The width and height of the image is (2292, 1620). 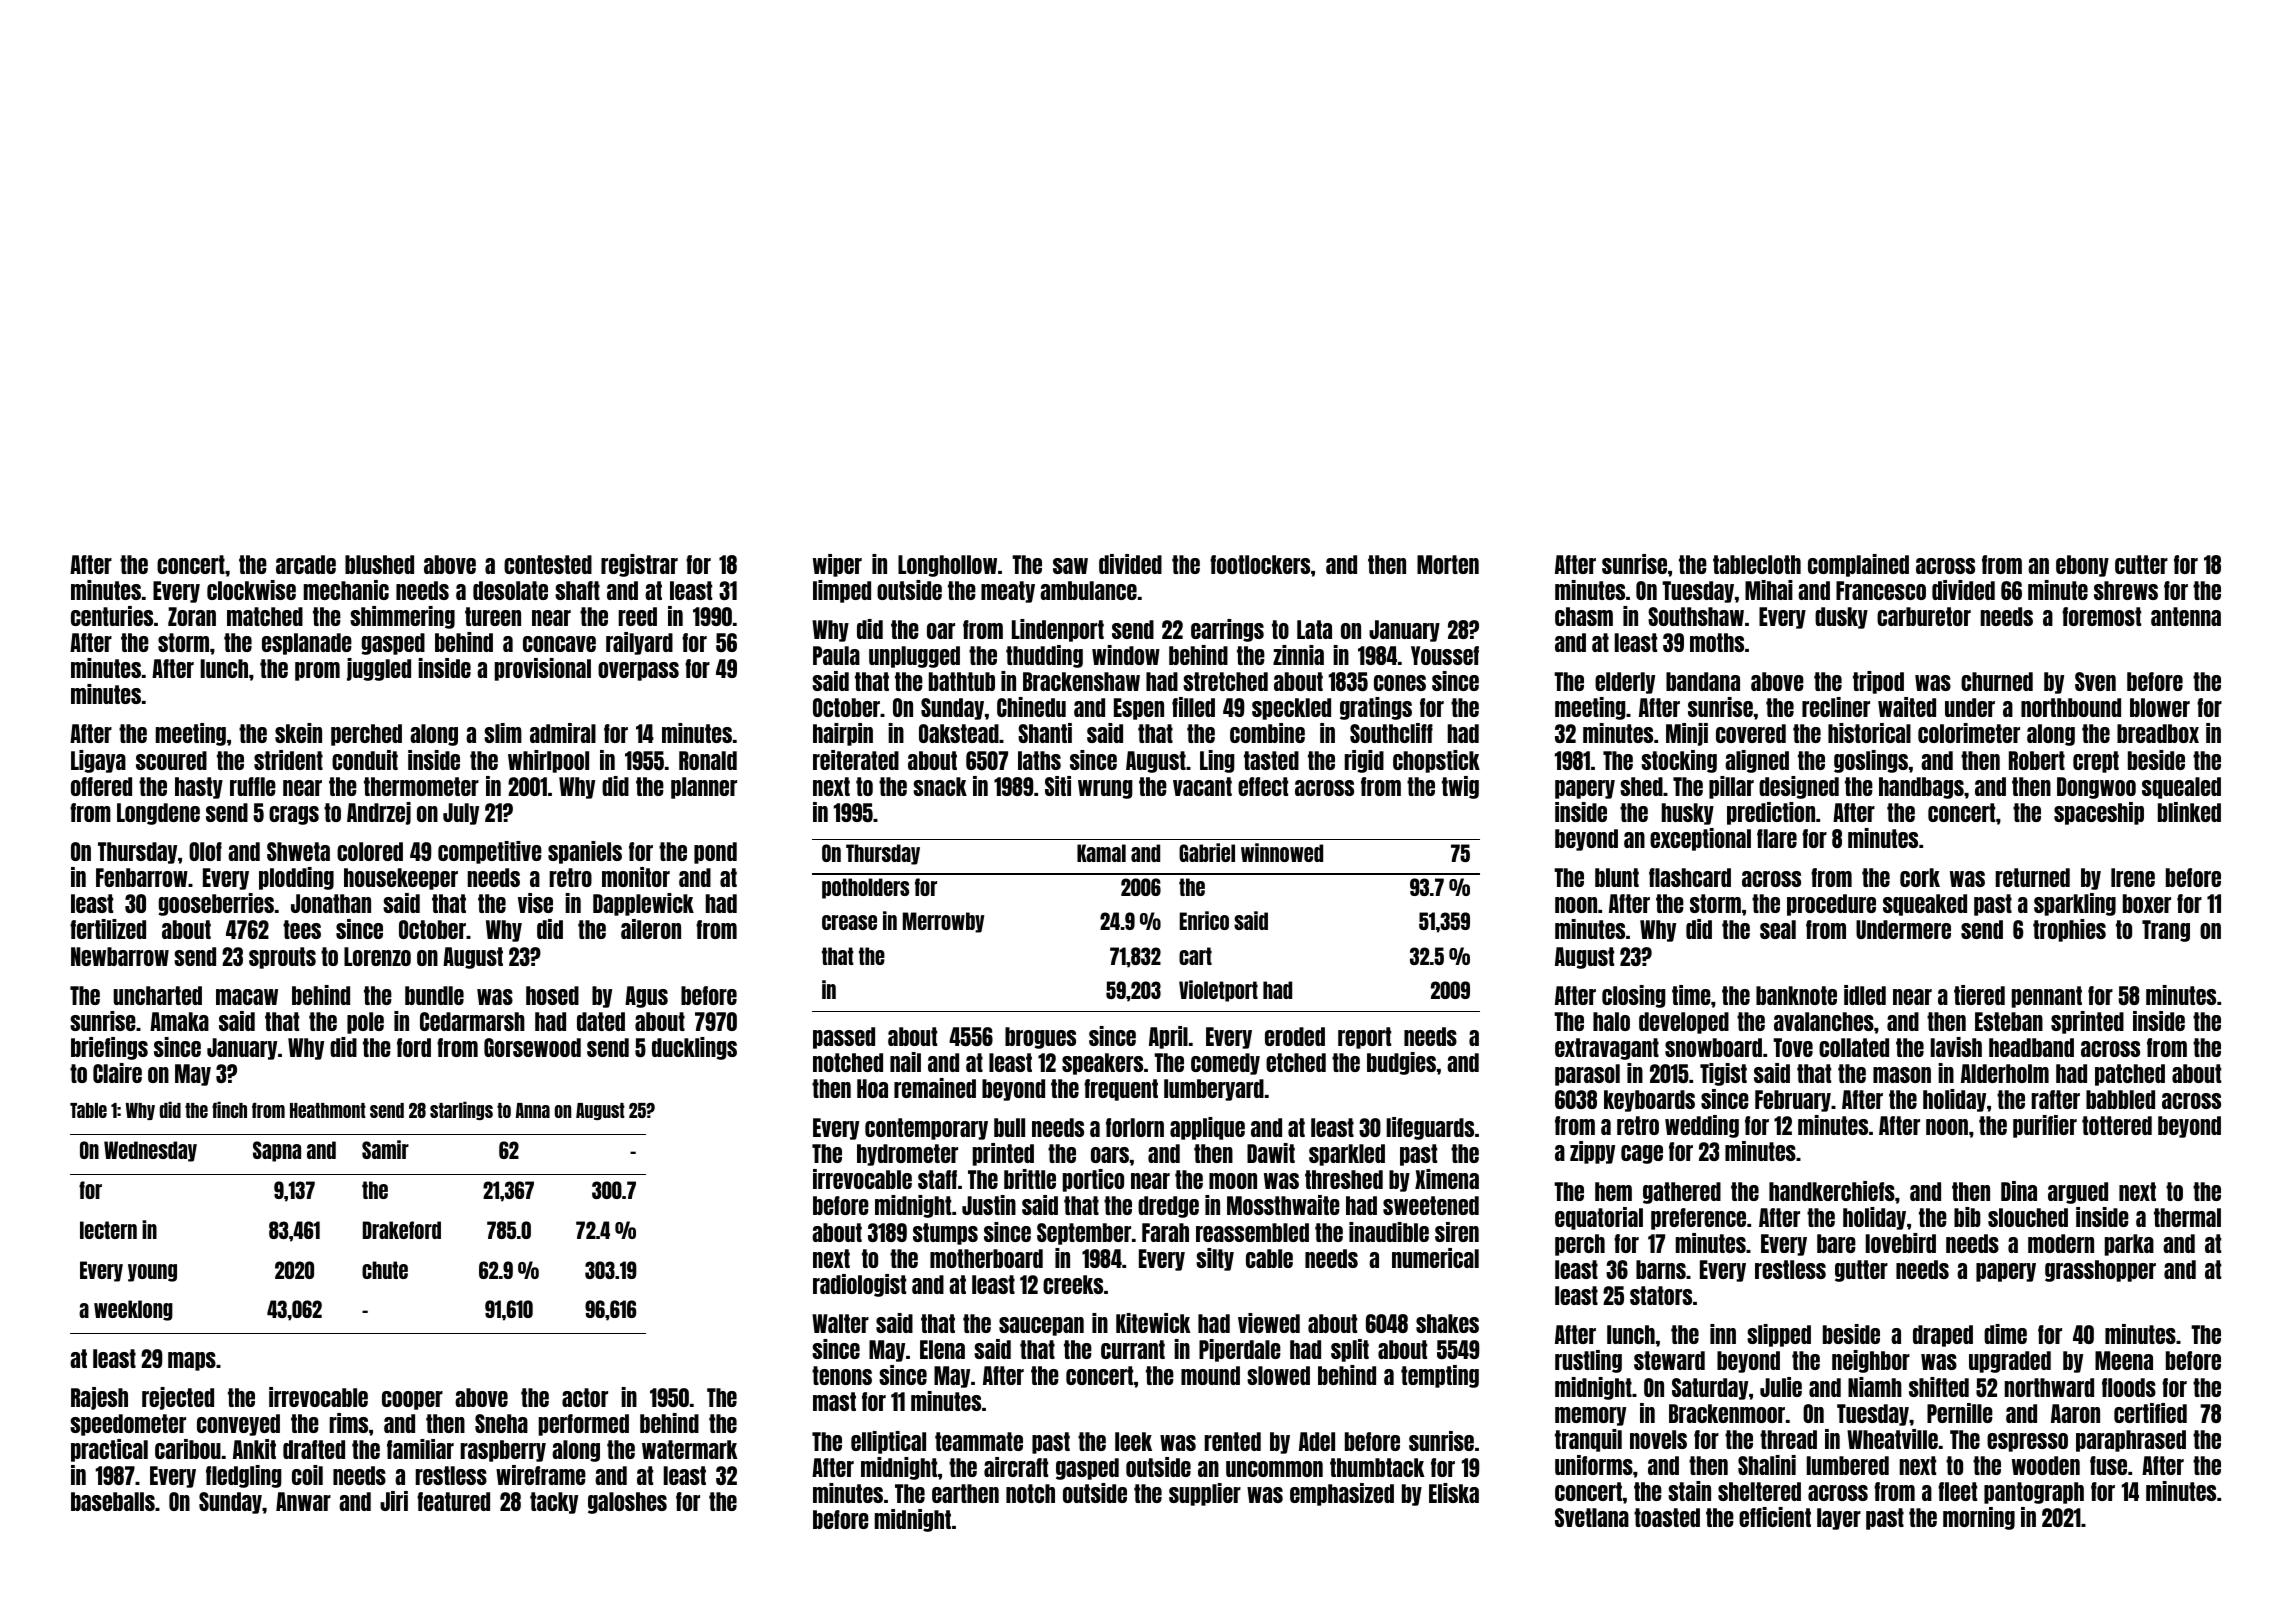 I want to click on lectern, so click(x=108, y=1230).
